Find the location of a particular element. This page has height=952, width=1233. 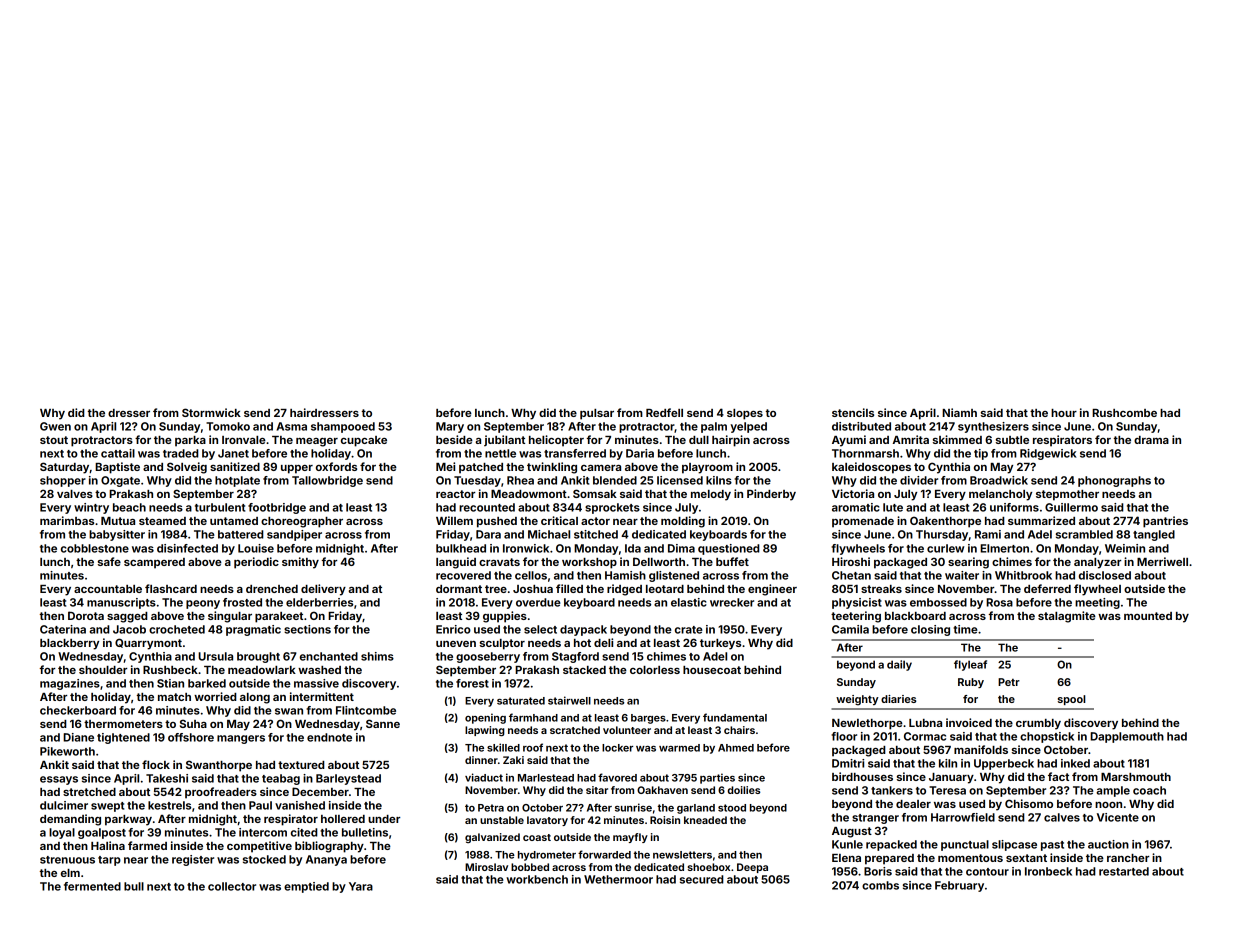

Redfell is located at coordinates (664, 412).
